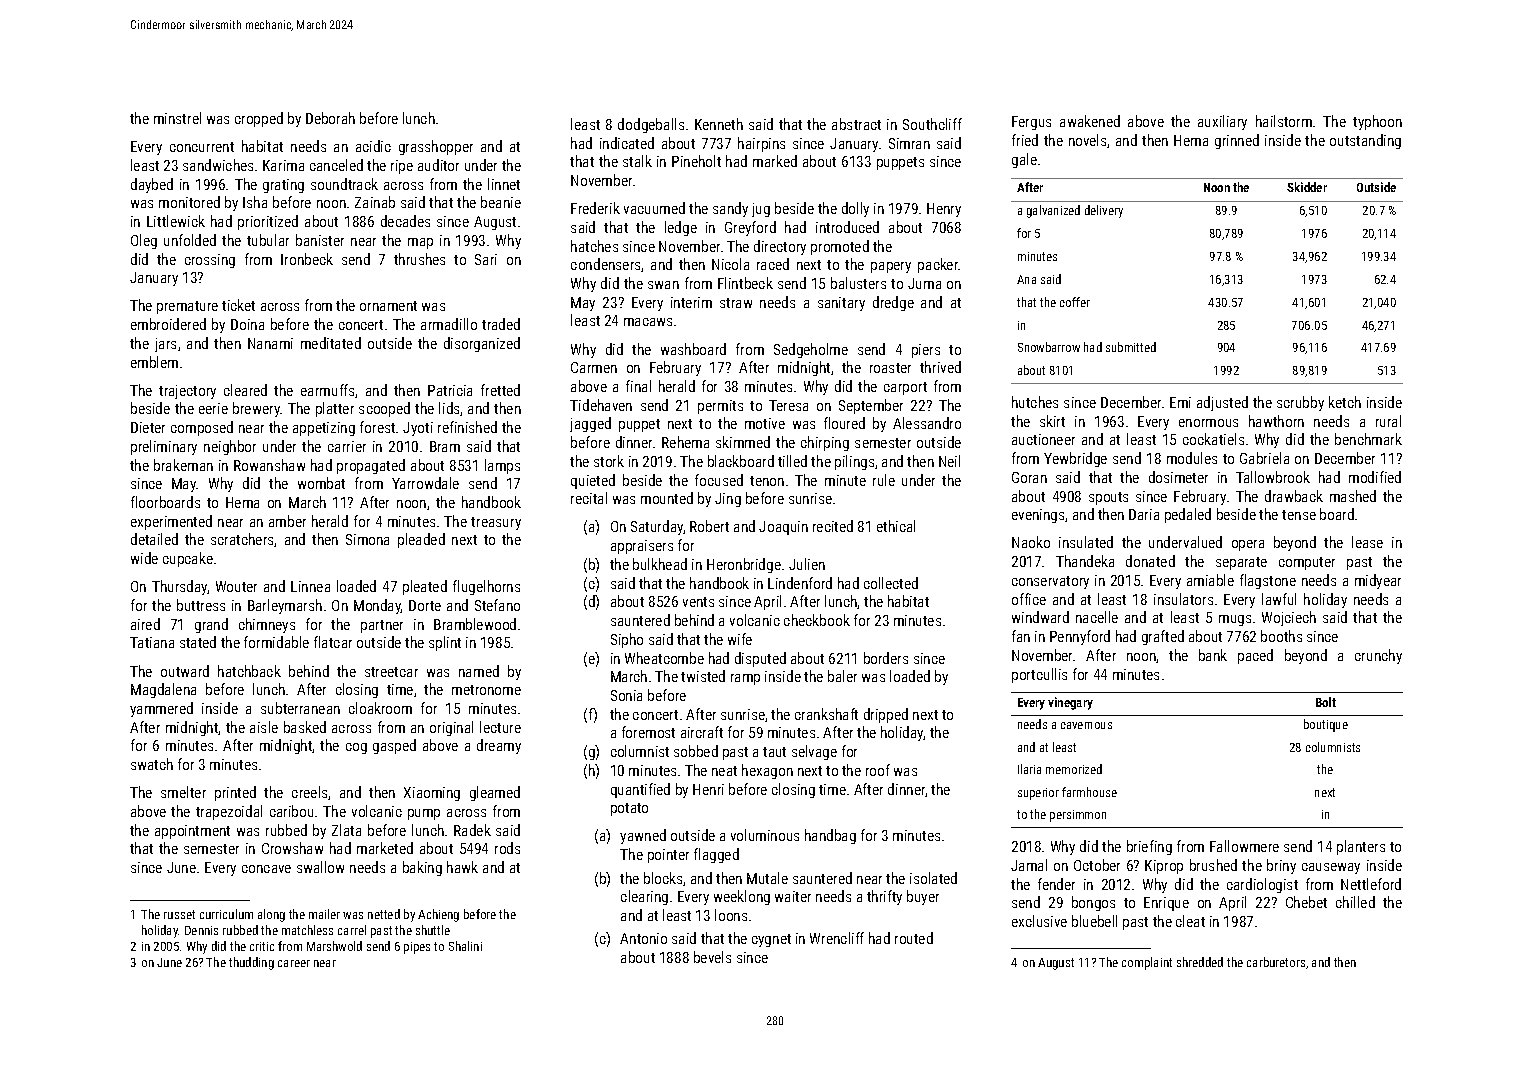  I want to click on collected, so click(891, 583).
